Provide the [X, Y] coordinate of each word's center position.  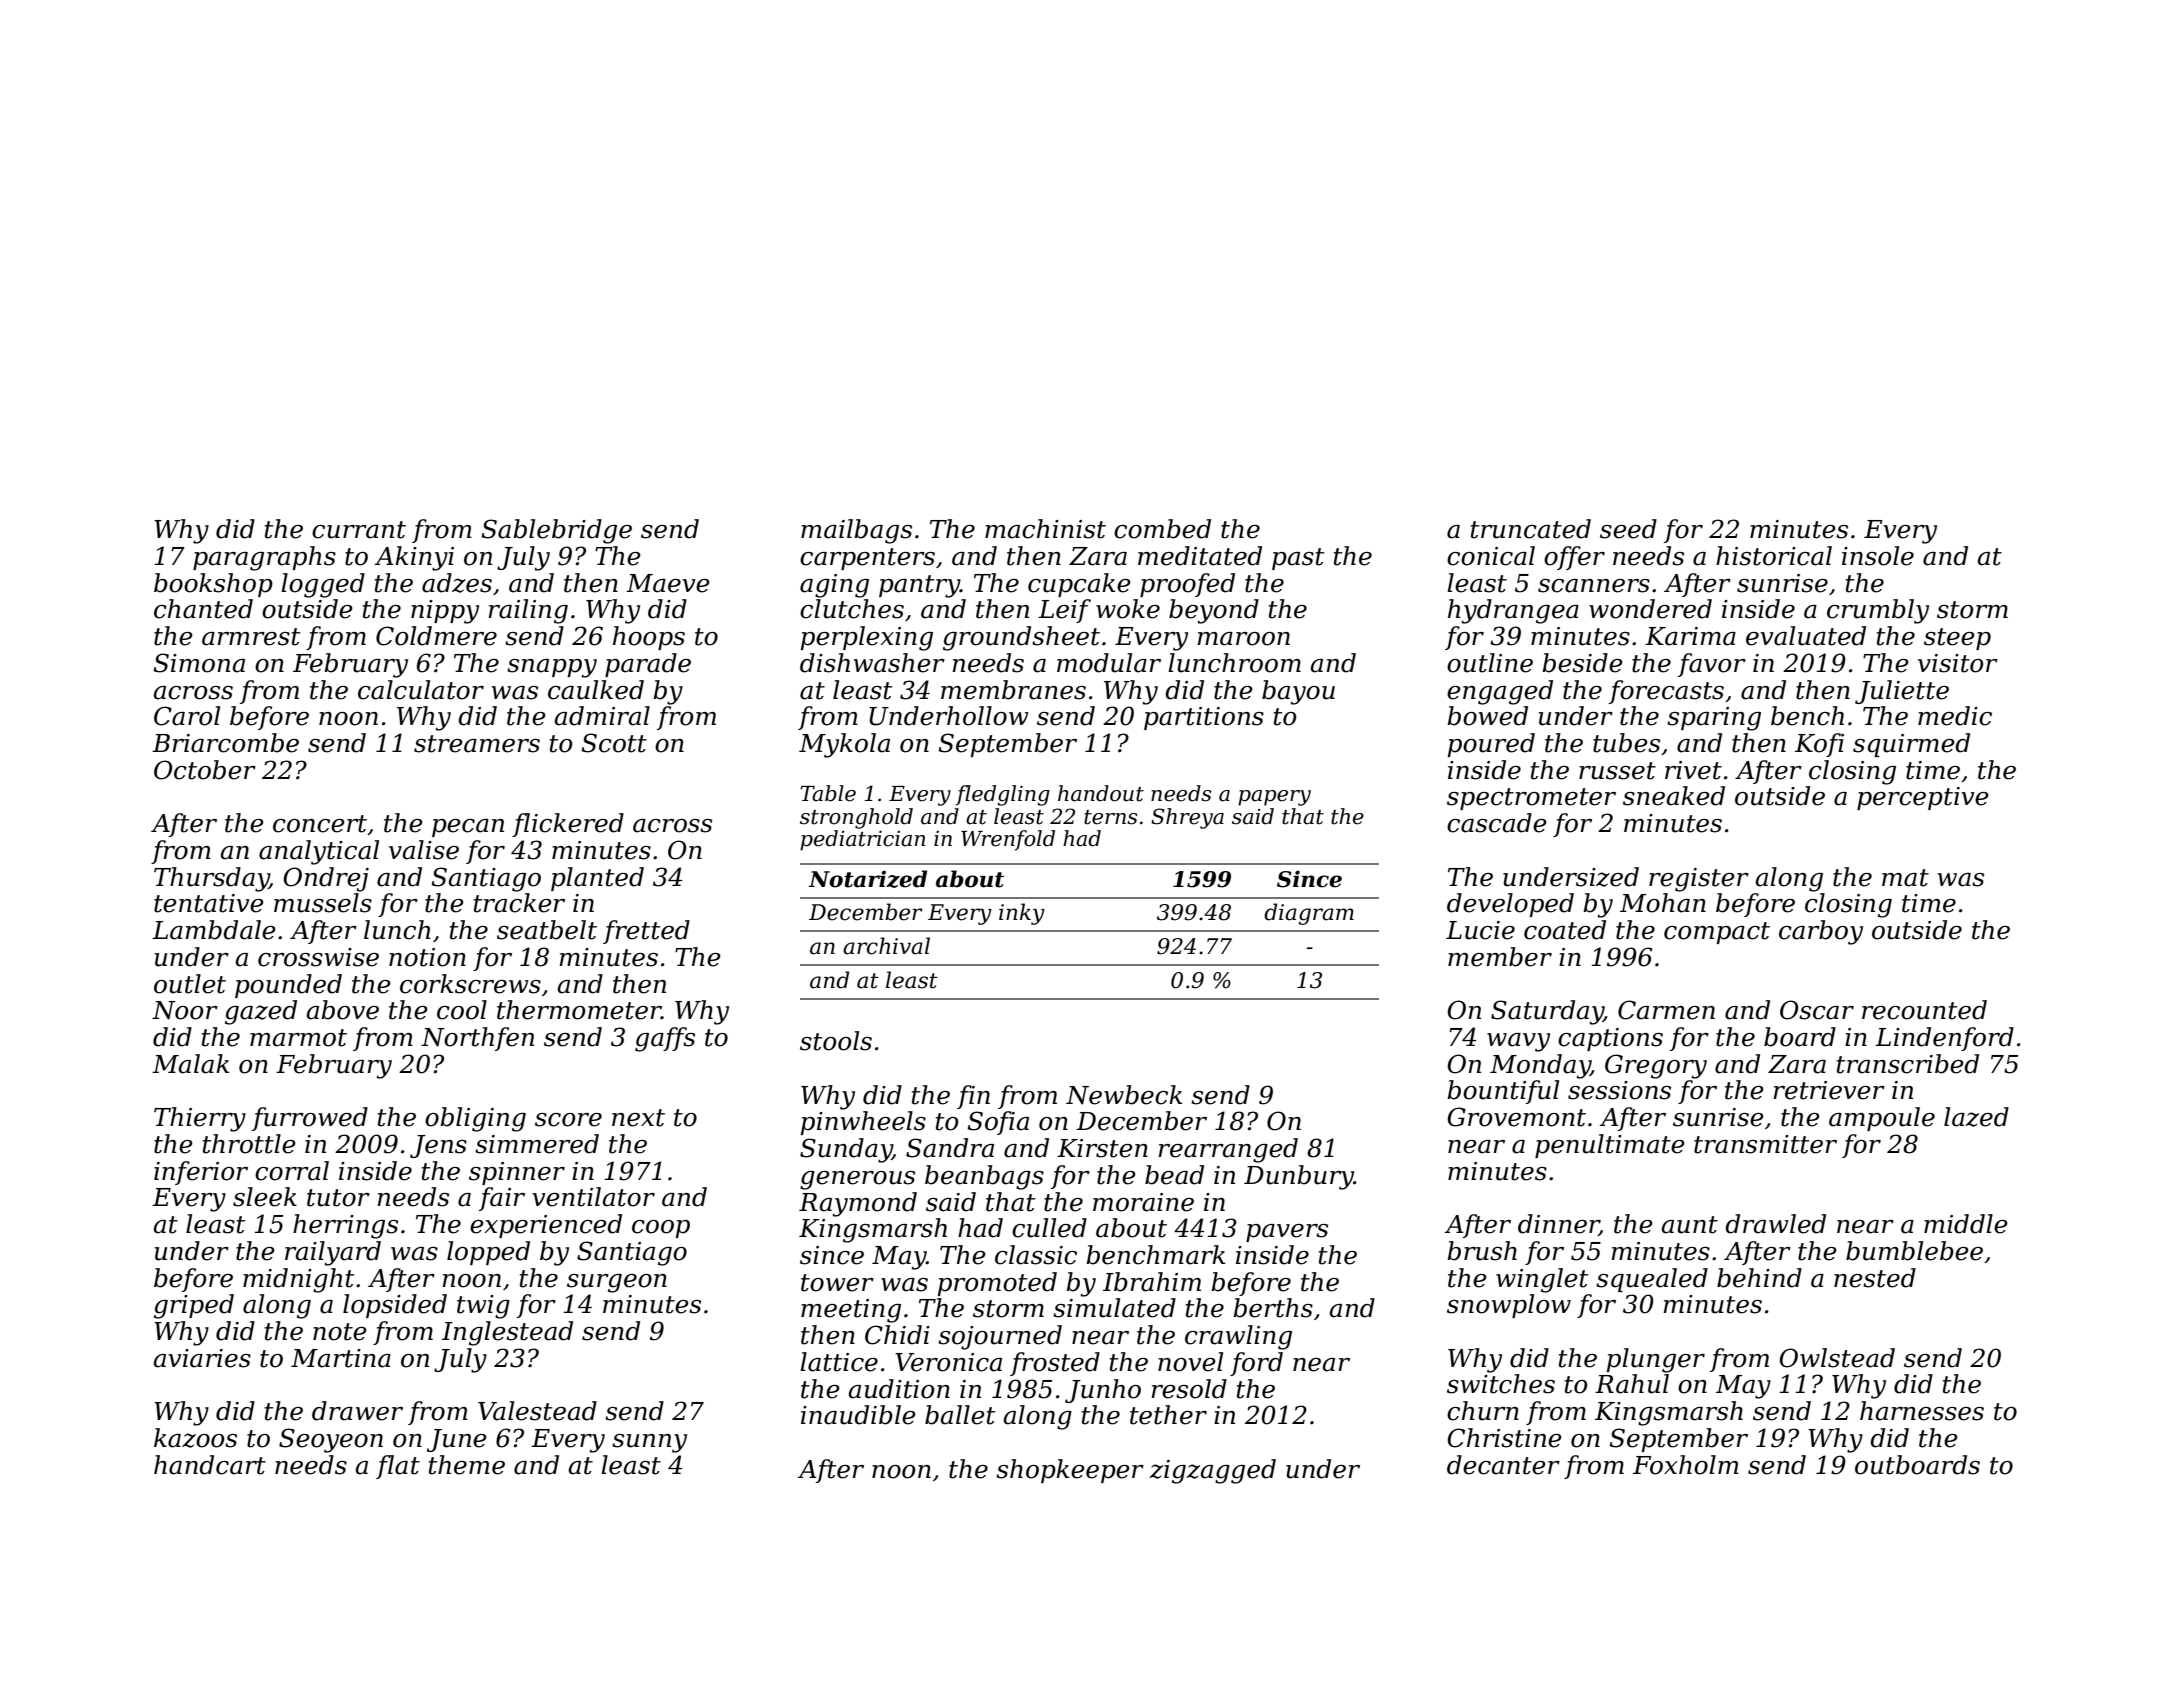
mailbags [856, 531]
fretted [646, 932]
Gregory [1656, 1066]
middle [1966, 1224]
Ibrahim [1152, 1282]
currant [359, 530]
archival [886, 946]
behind [1759, 1278]
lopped [488, 1253]
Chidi [897, 1335]
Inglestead [507, 1333]
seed [1628, 529]
